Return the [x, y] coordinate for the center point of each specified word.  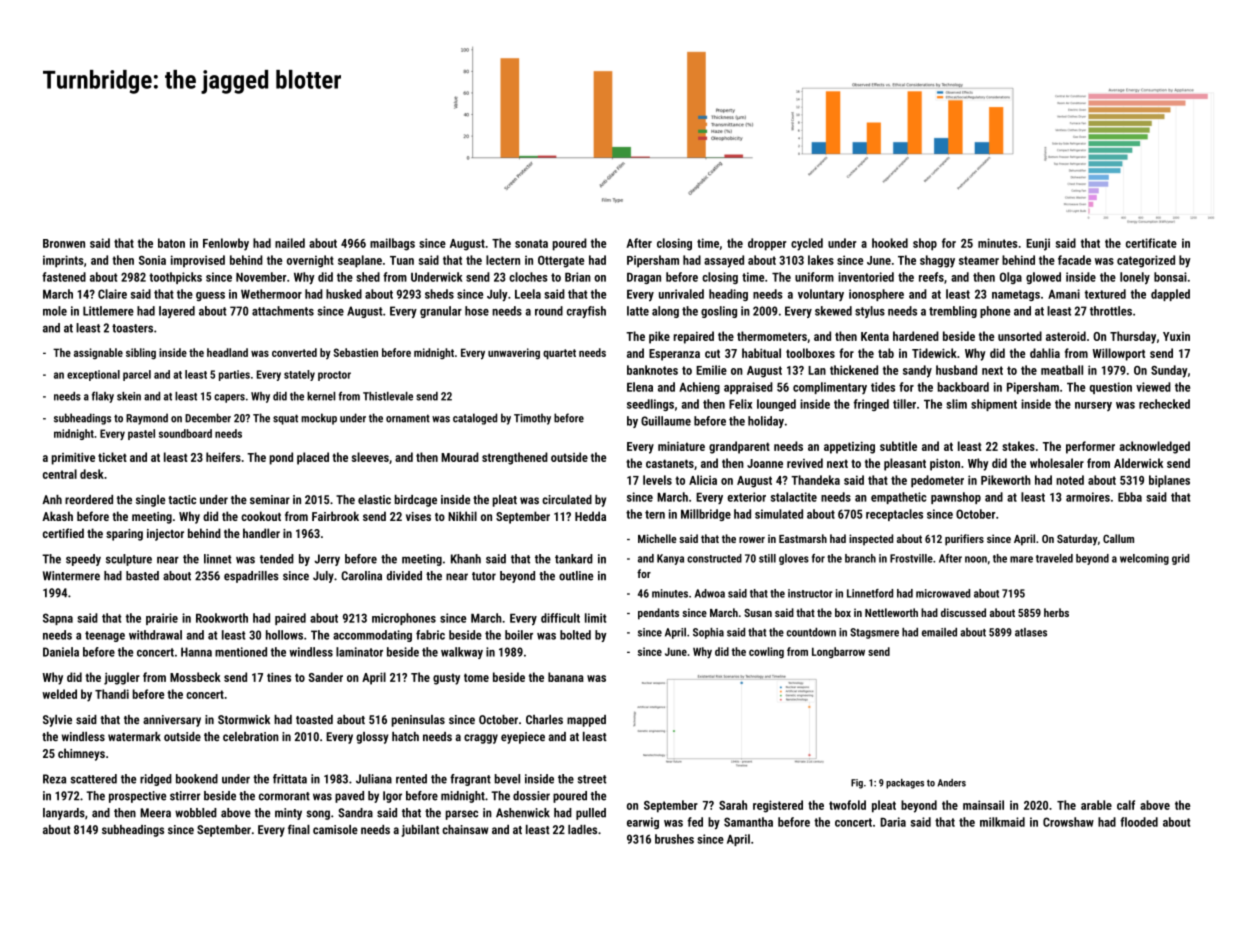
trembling [953, 312]
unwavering [514, 353]
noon [976, 559]
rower [752, 540]
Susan [758, 613]
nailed [290, 243]
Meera [155, 813]
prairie [162, 619]
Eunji [1038, 244]
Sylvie [57, 721]
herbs [1056, 612]
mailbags [392, 244]
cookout [261, 516]
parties [234, 375]
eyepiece [523, 738]
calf [1126, 805]
